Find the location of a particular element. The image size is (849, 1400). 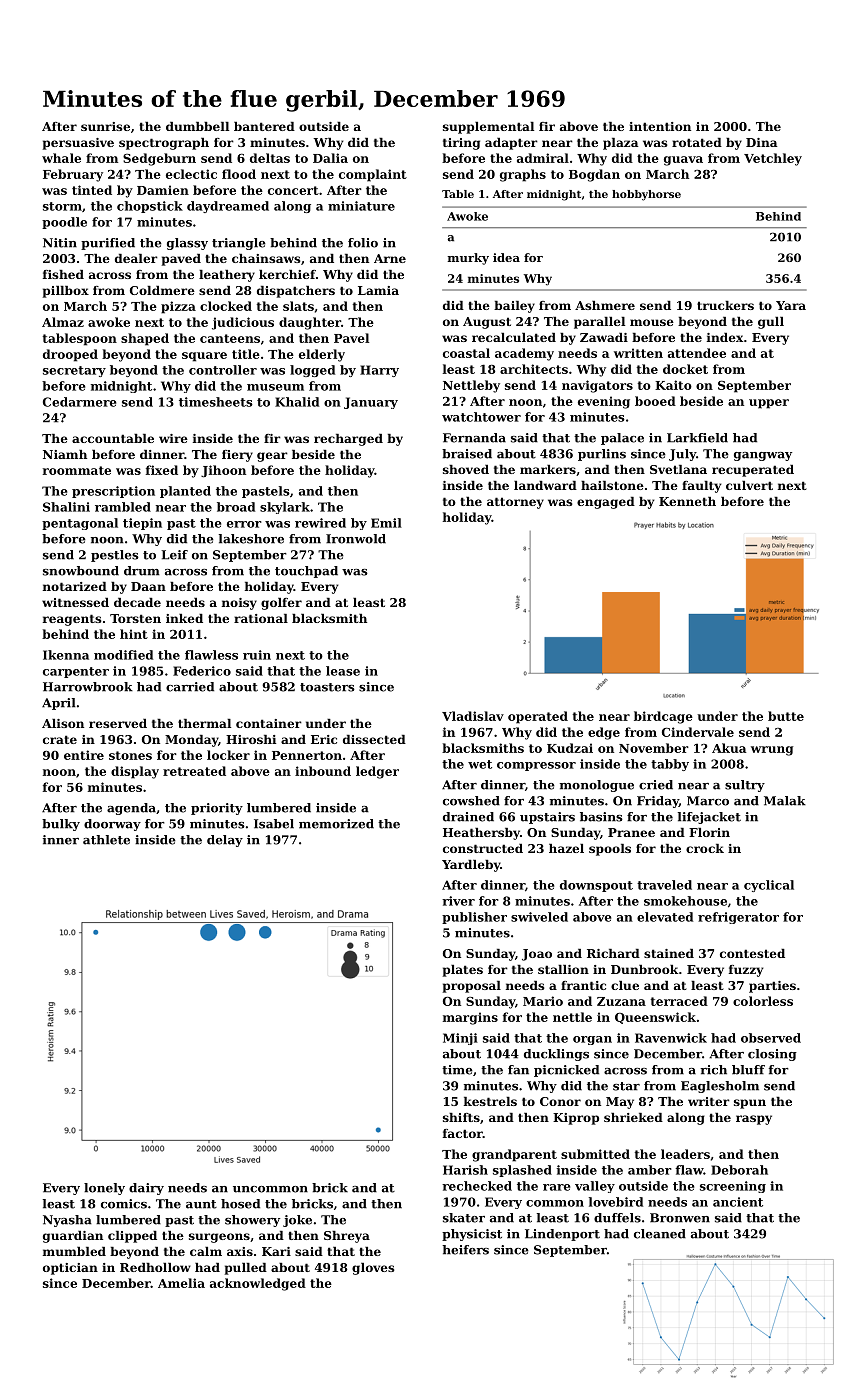

intention is located at coordinates (660, 126).
